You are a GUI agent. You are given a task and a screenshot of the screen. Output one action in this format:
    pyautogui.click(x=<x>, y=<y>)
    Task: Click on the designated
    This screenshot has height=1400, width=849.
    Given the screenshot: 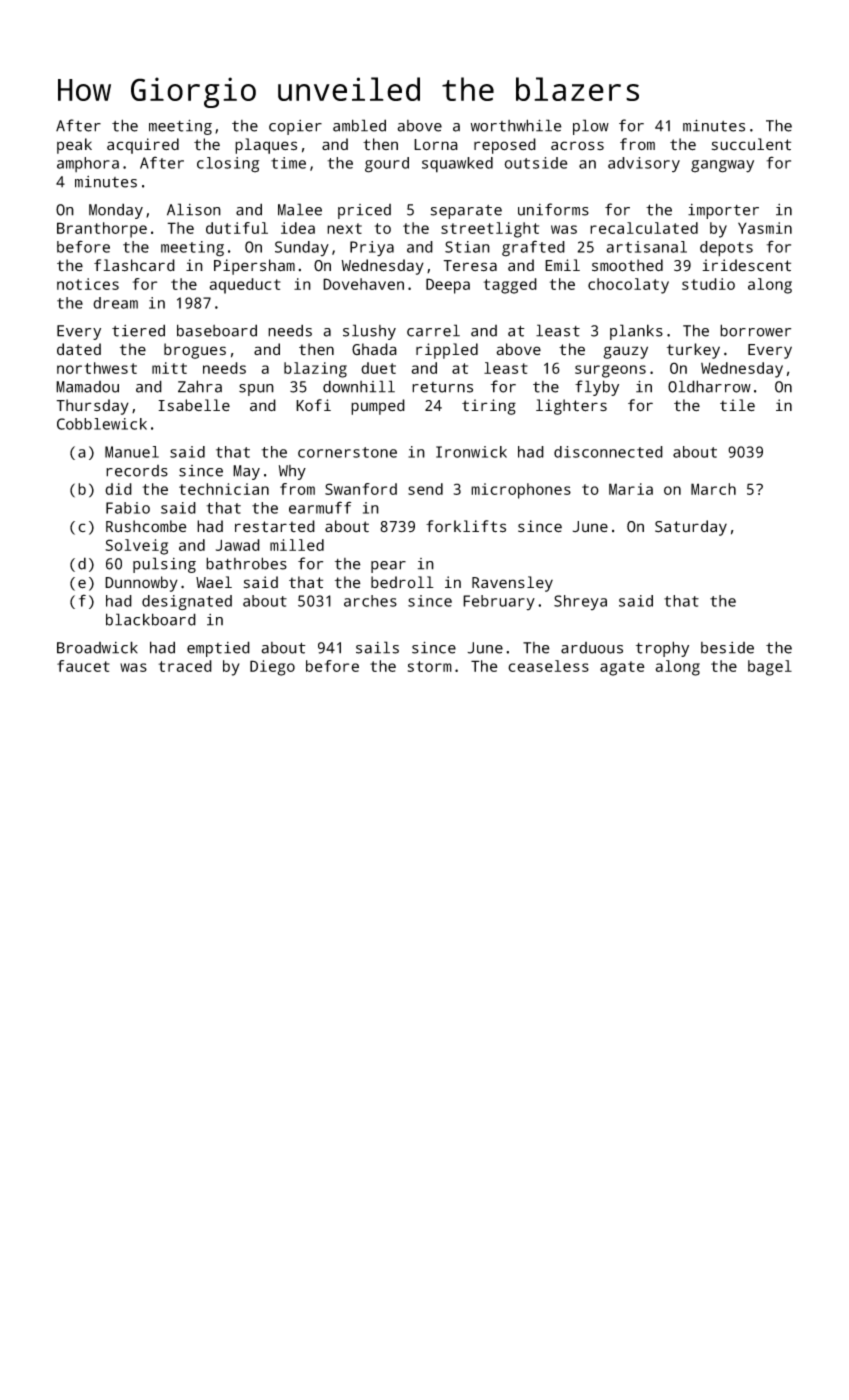 What is the action you would take?
    pyautogui.click(x=187, y=603)
